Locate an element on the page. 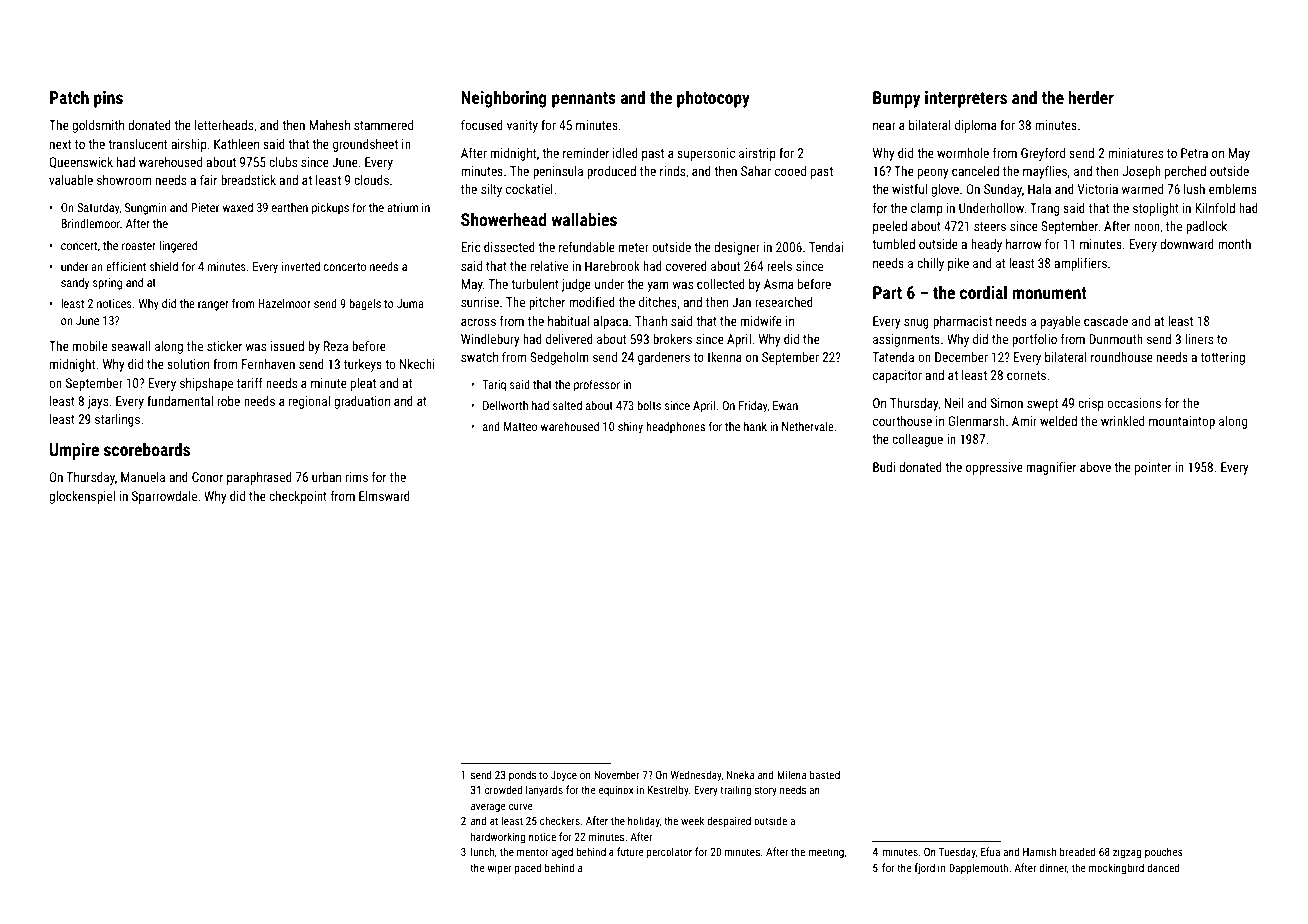 The width and height of the document is (1308, 924). pickups is located at coordinates (330, 209).
